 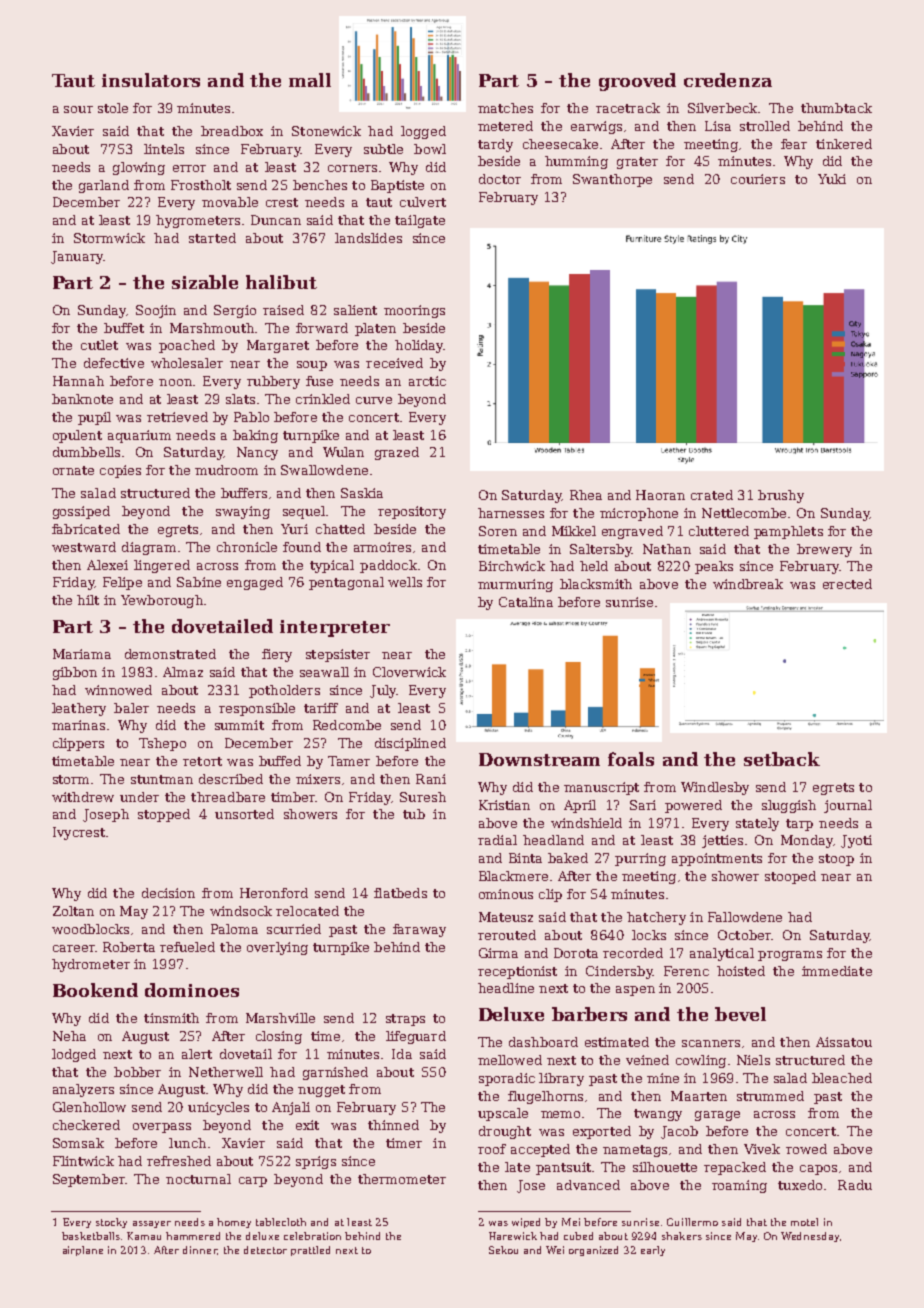 What do you see at coordinates (151, 80) in the page?
I see `insulators` at bounding box center [151, 80].
